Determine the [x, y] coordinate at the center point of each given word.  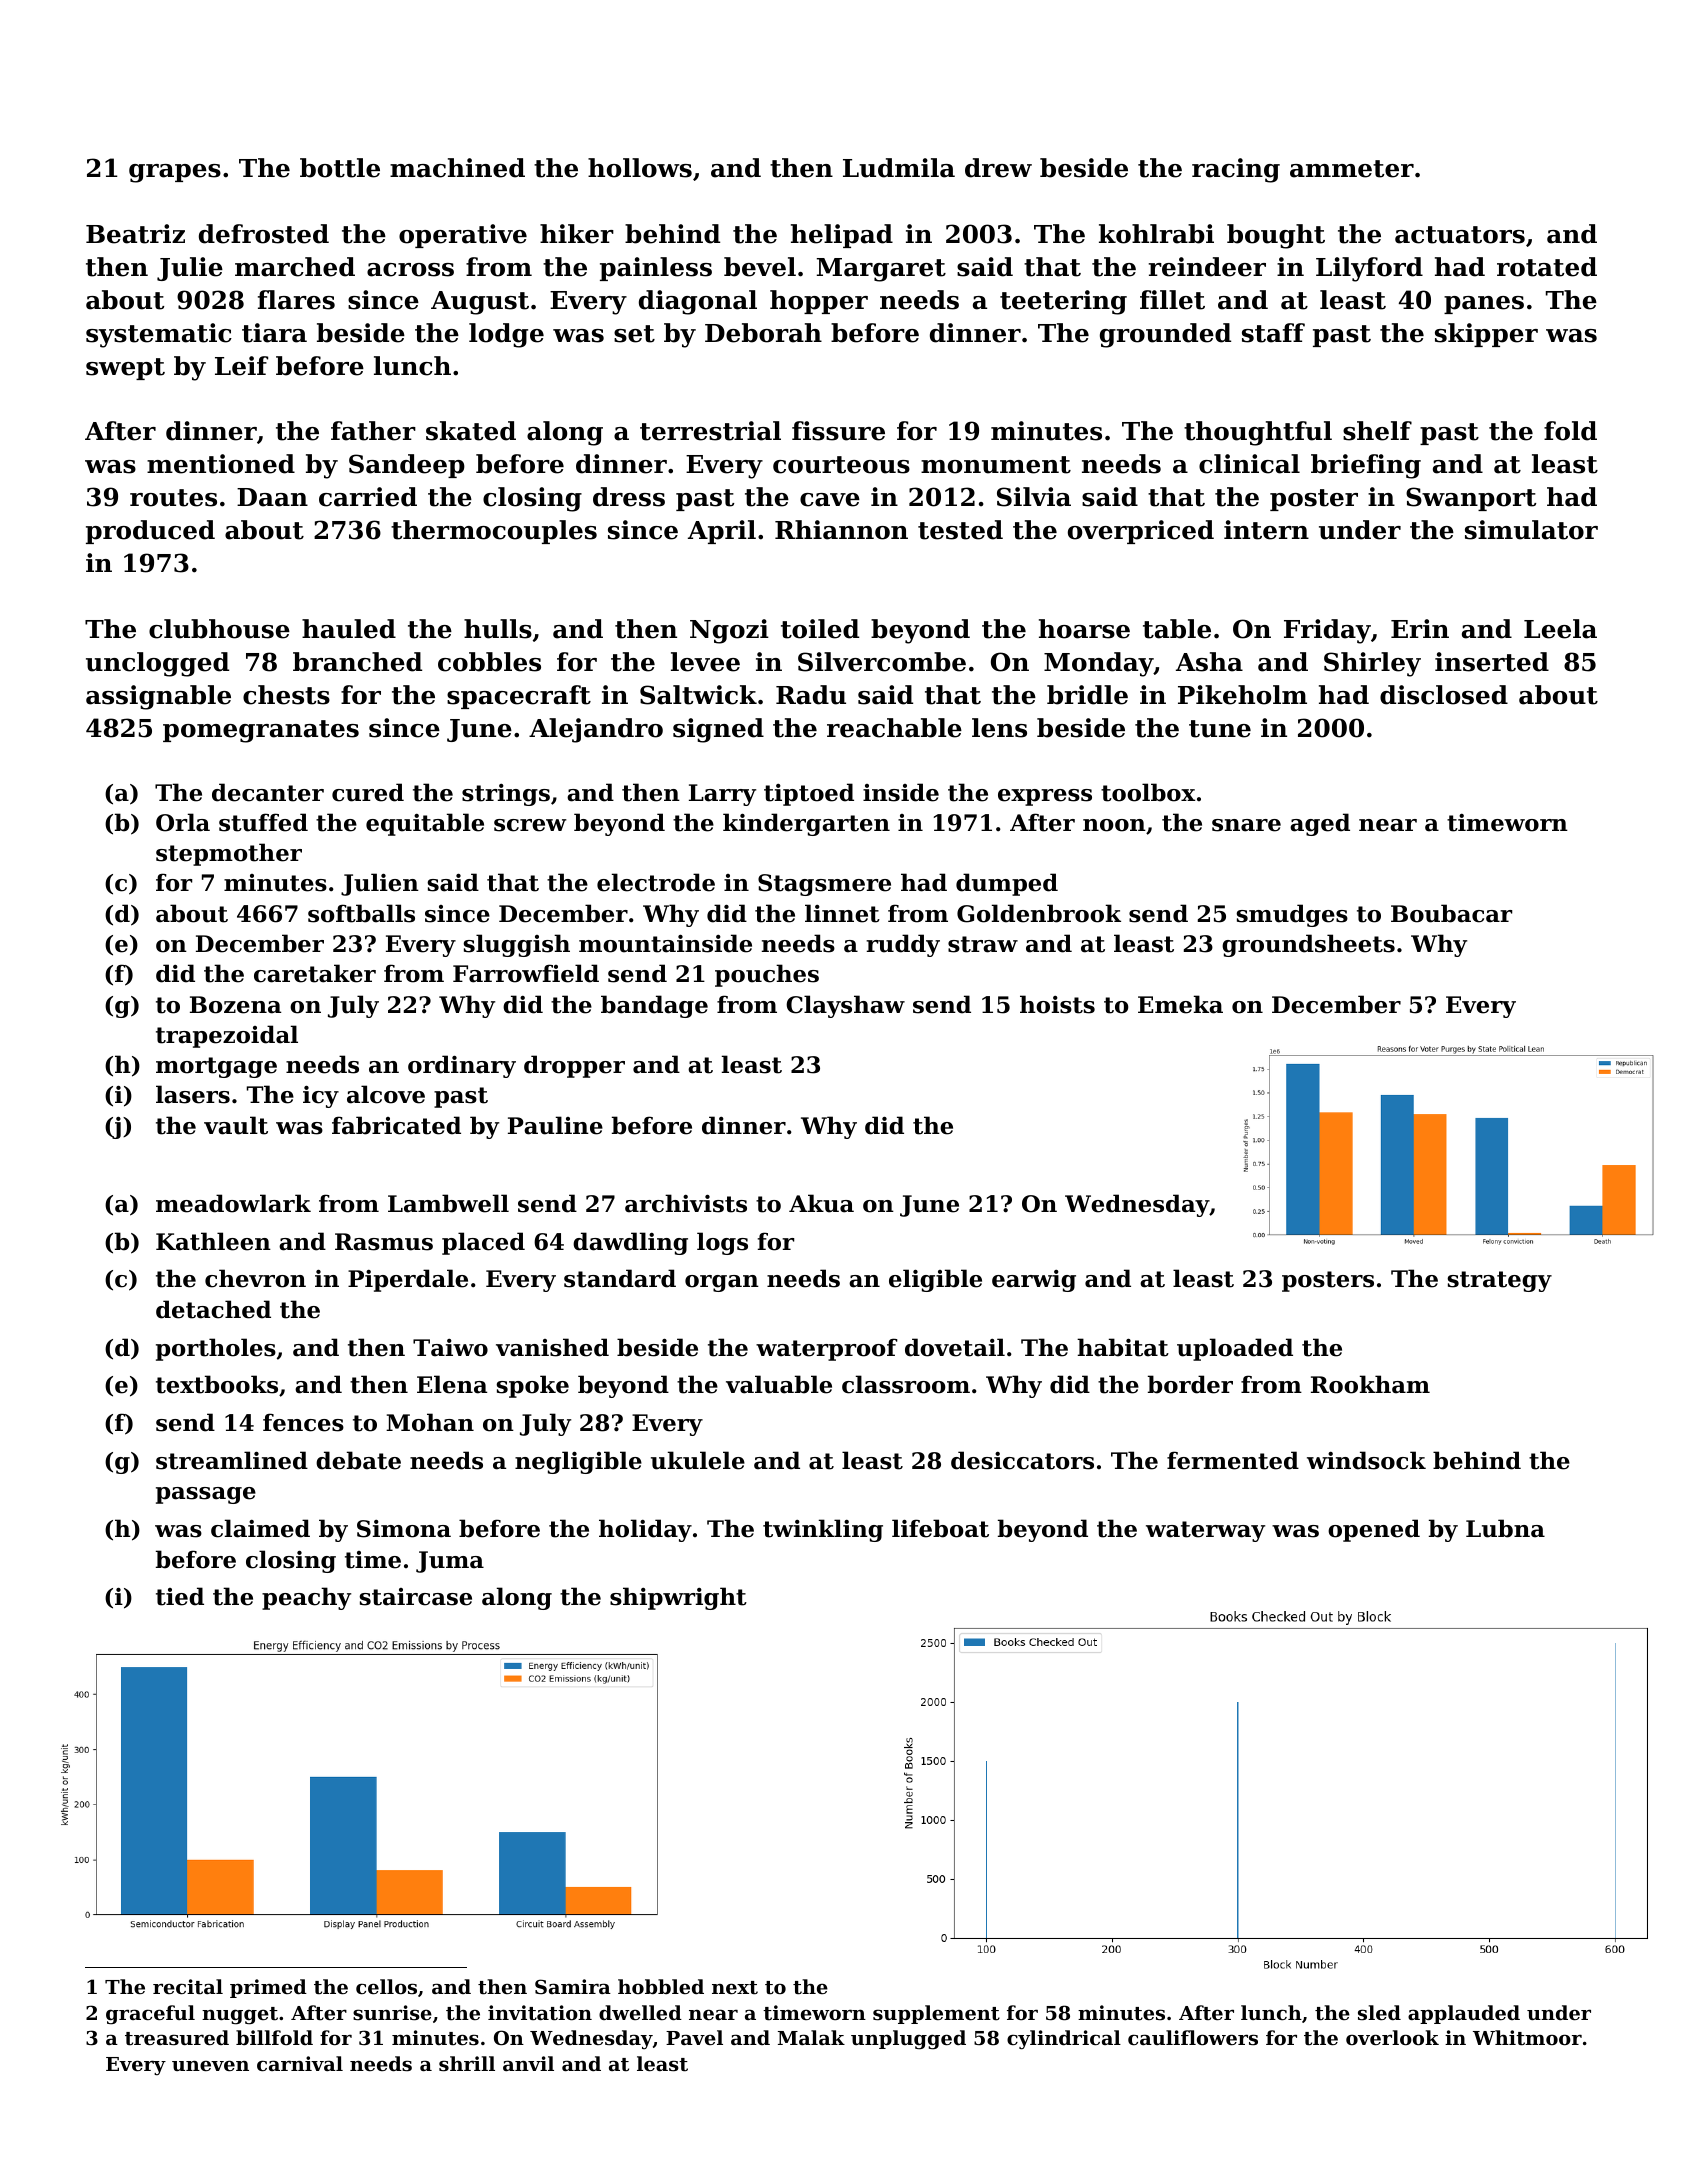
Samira [573, 1986]
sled [1379, 2012]
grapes [175, 173]
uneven [210, 2065]
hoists [1057, 1004]
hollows [640, 168]
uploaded [1235, 1349]
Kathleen [213, 1241]
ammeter [1352, 169]
